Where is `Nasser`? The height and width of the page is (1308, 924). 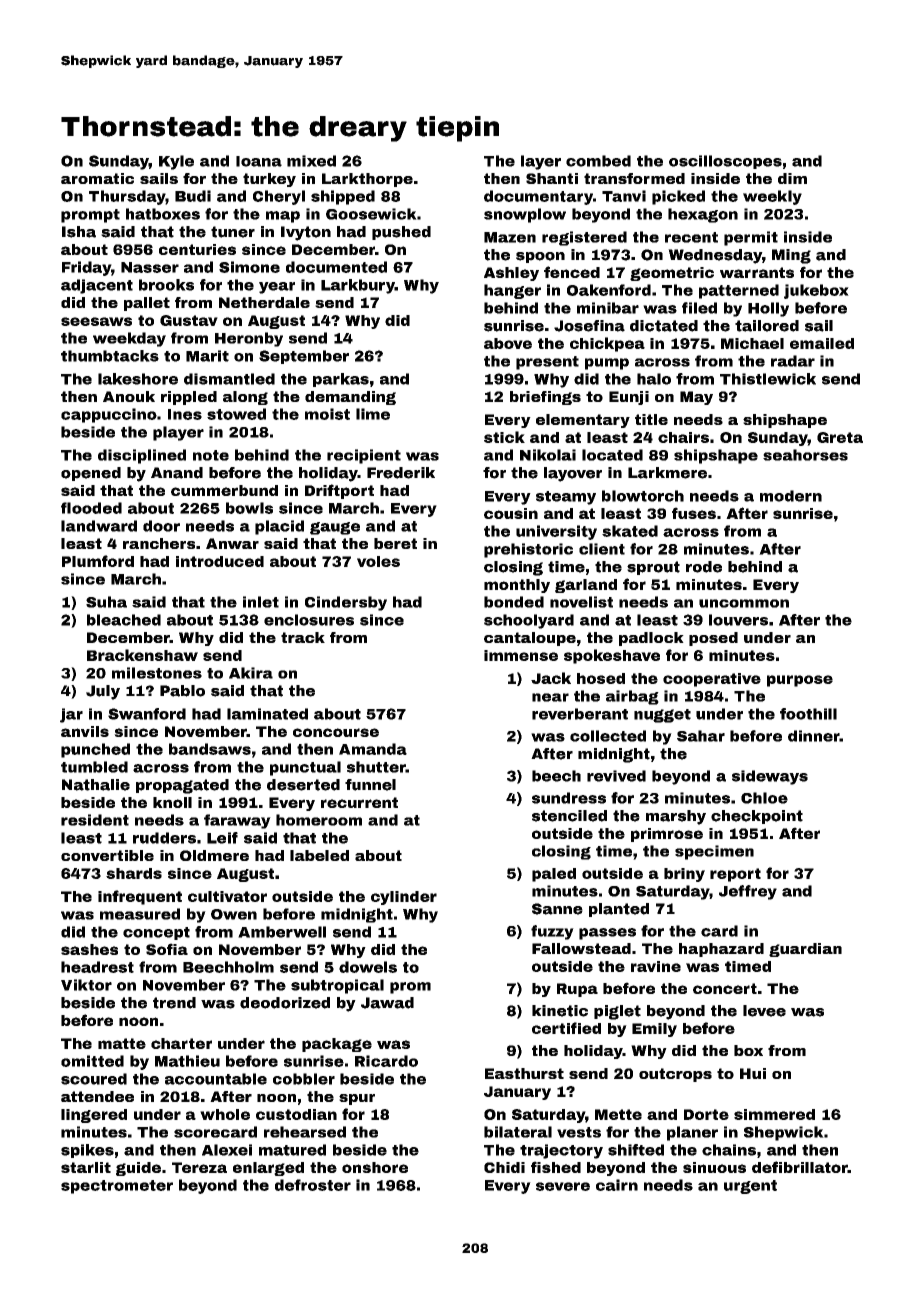 Nasser is located at coordinates (150, 267).
